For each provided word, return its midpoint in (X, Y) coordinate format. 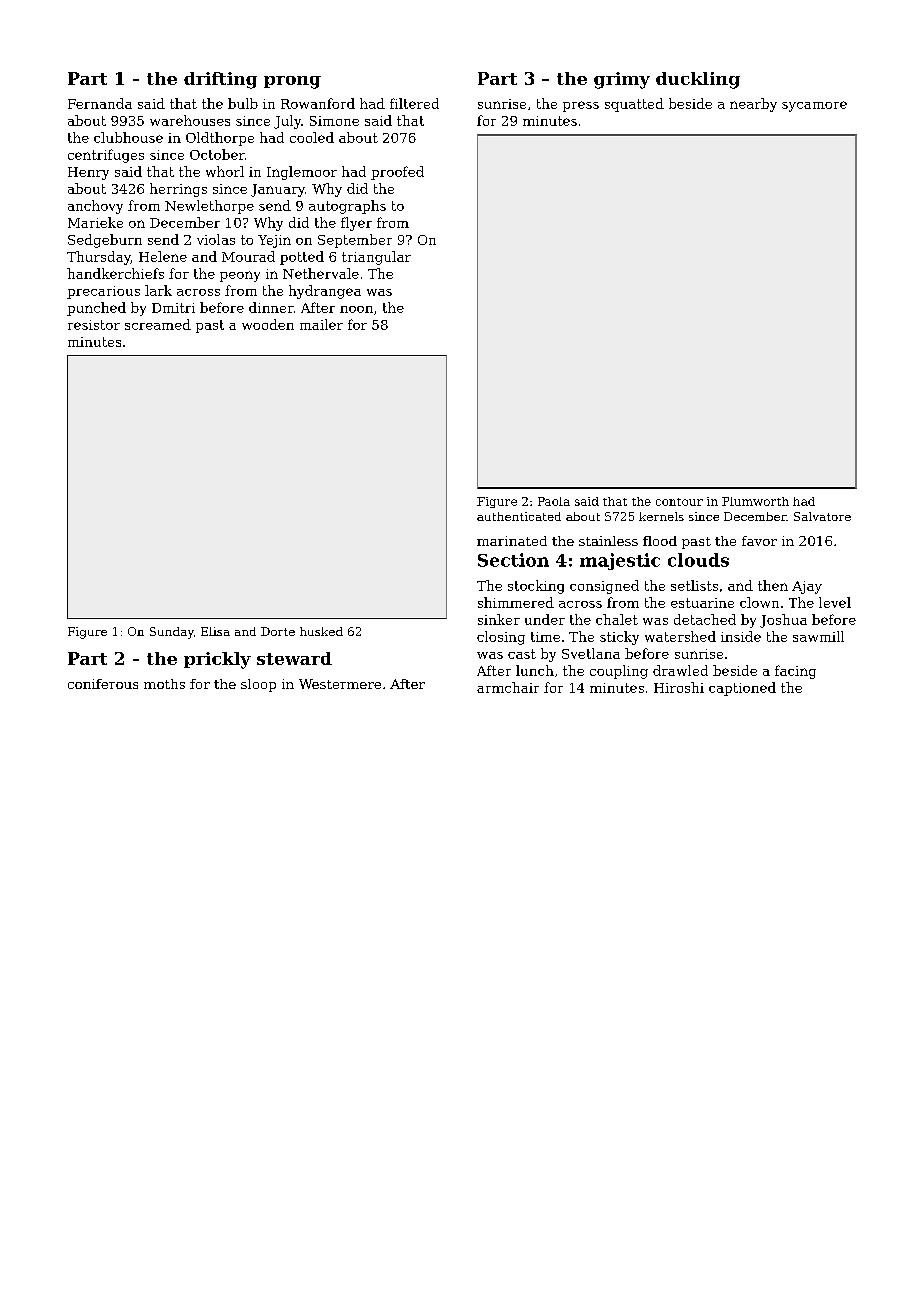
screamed (158, 324)
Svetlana (591, 653)
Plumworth (755, 501)
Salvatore (822, 516)
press (581, 106)
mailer (321, 324)
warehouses (190, 120)
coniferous (103, 684)
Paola (554, 501)
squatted (634, 105)
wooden (268, 324)
